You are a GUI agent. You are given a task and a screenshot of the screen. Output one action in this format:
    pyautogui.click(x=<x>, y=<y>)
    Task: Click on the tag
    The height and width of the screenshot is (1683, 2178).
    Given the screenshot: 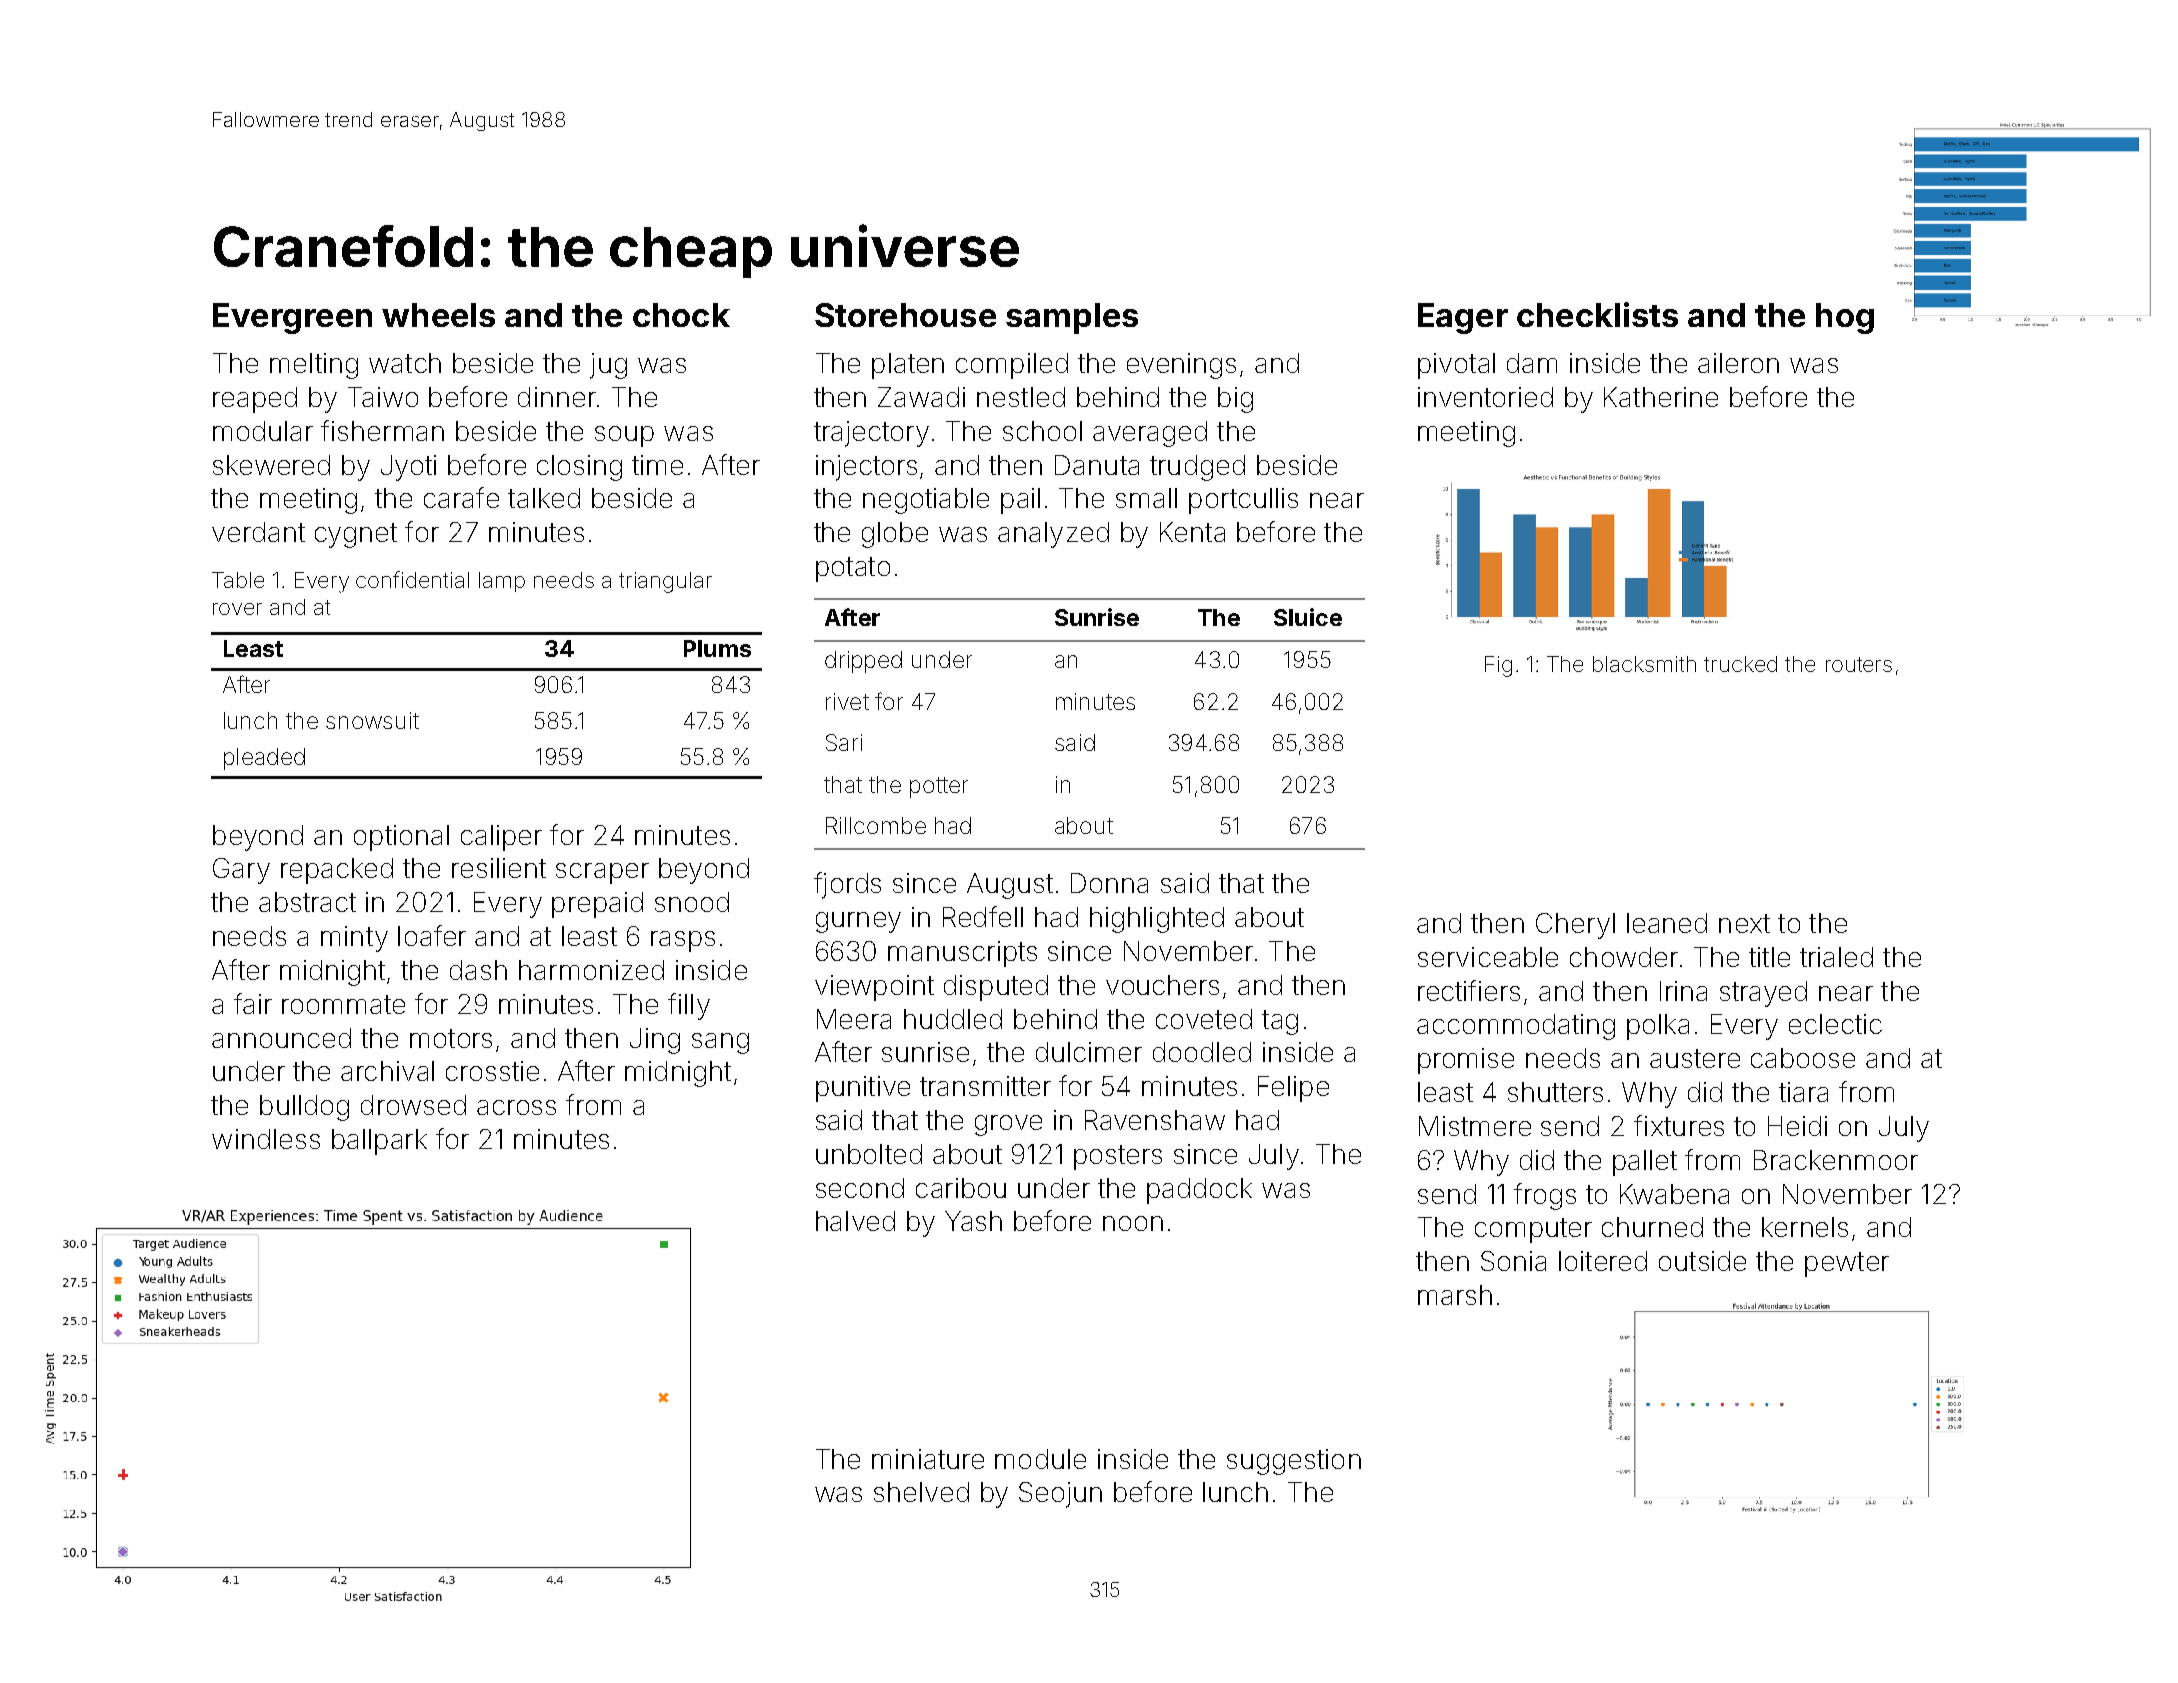 What is the action you would take?
    pyautogui.click(x=1280, y=1022)
